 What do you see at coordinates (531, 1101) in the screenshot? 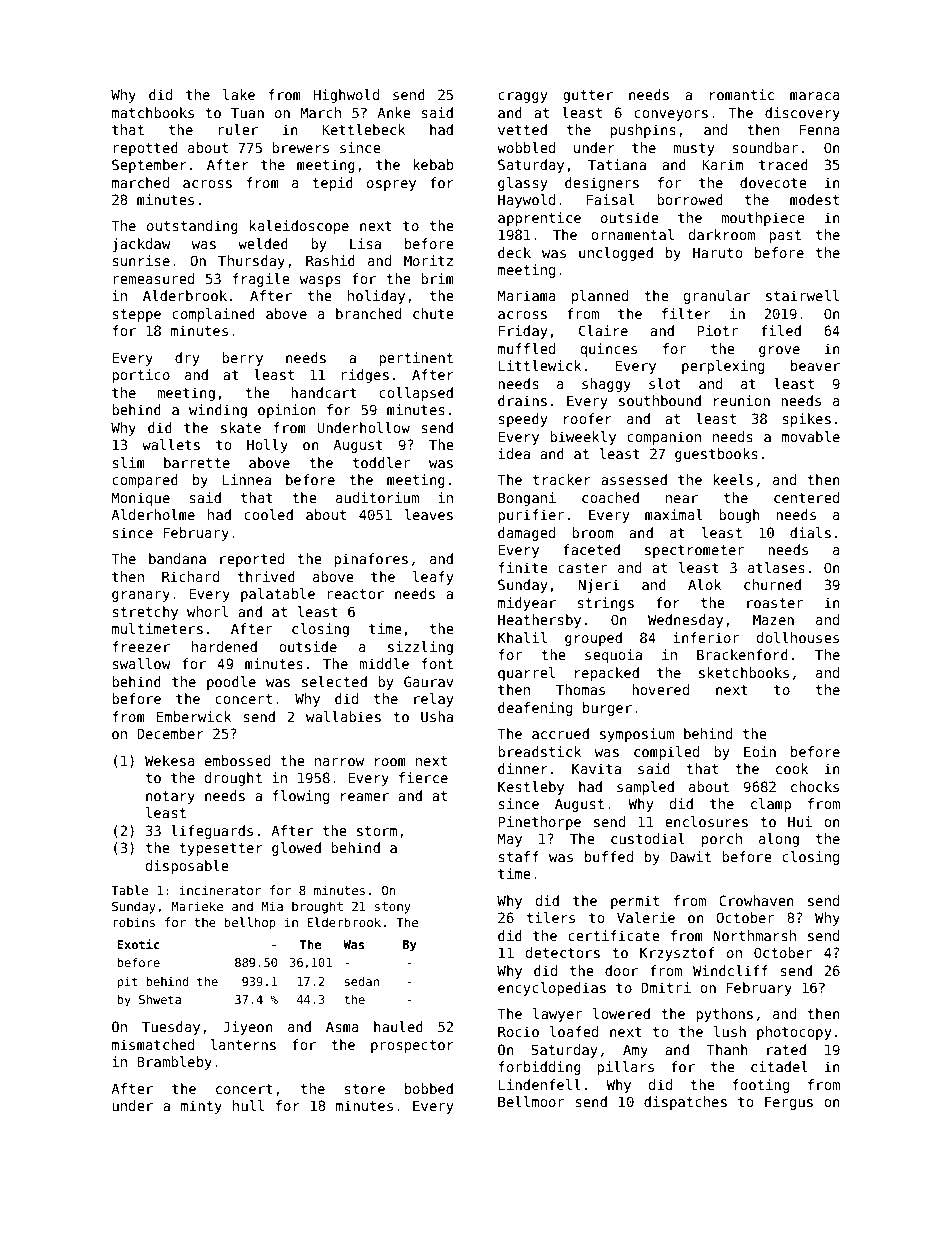
I see `Bellmoor` at bounding box center [531, 1101].
